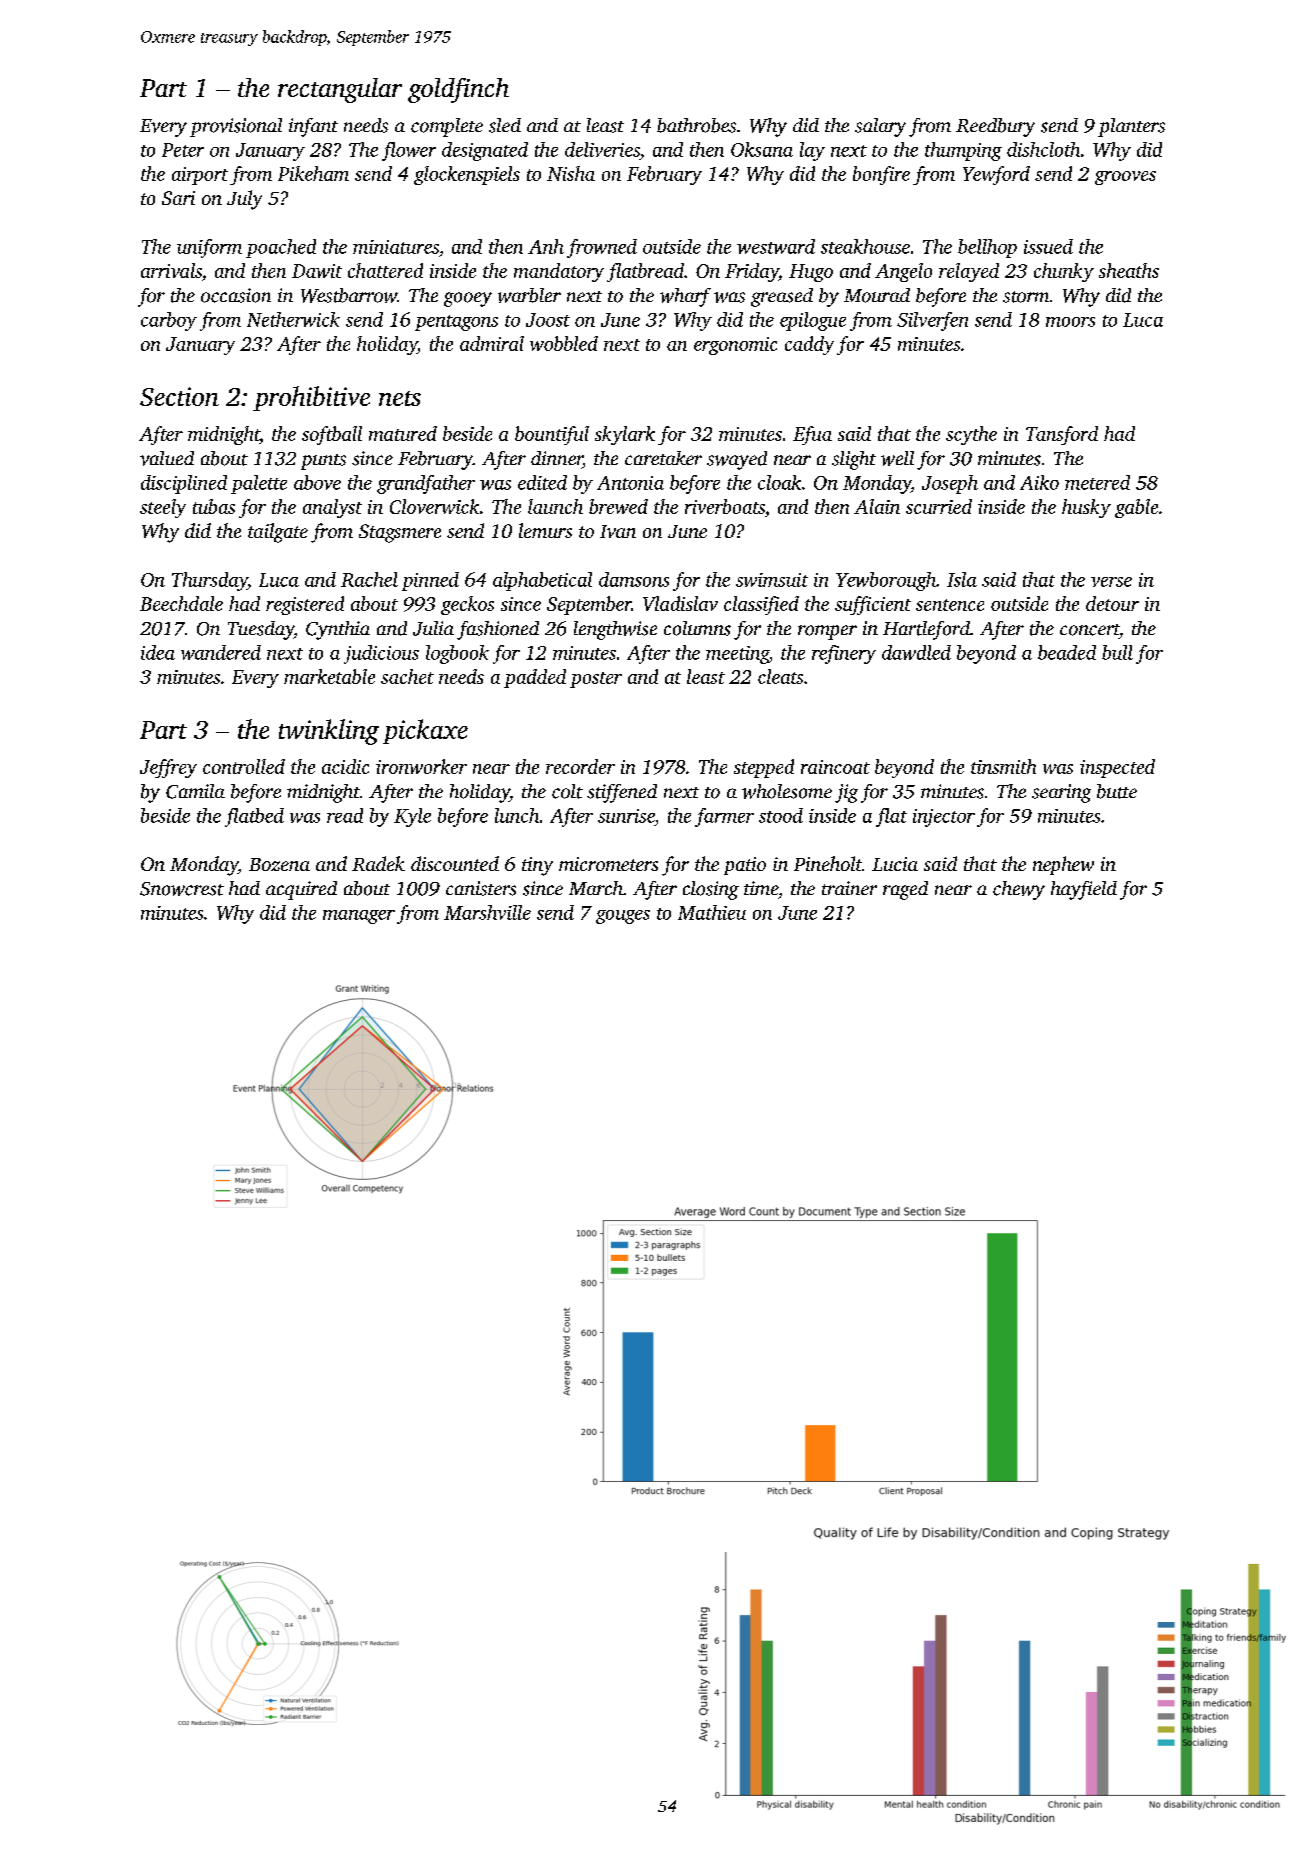 The height and width of the screenshot is (1862, 1316). Describe the element at coordinates (195, 791) in the screenshot. I see `Camila` at that location.
